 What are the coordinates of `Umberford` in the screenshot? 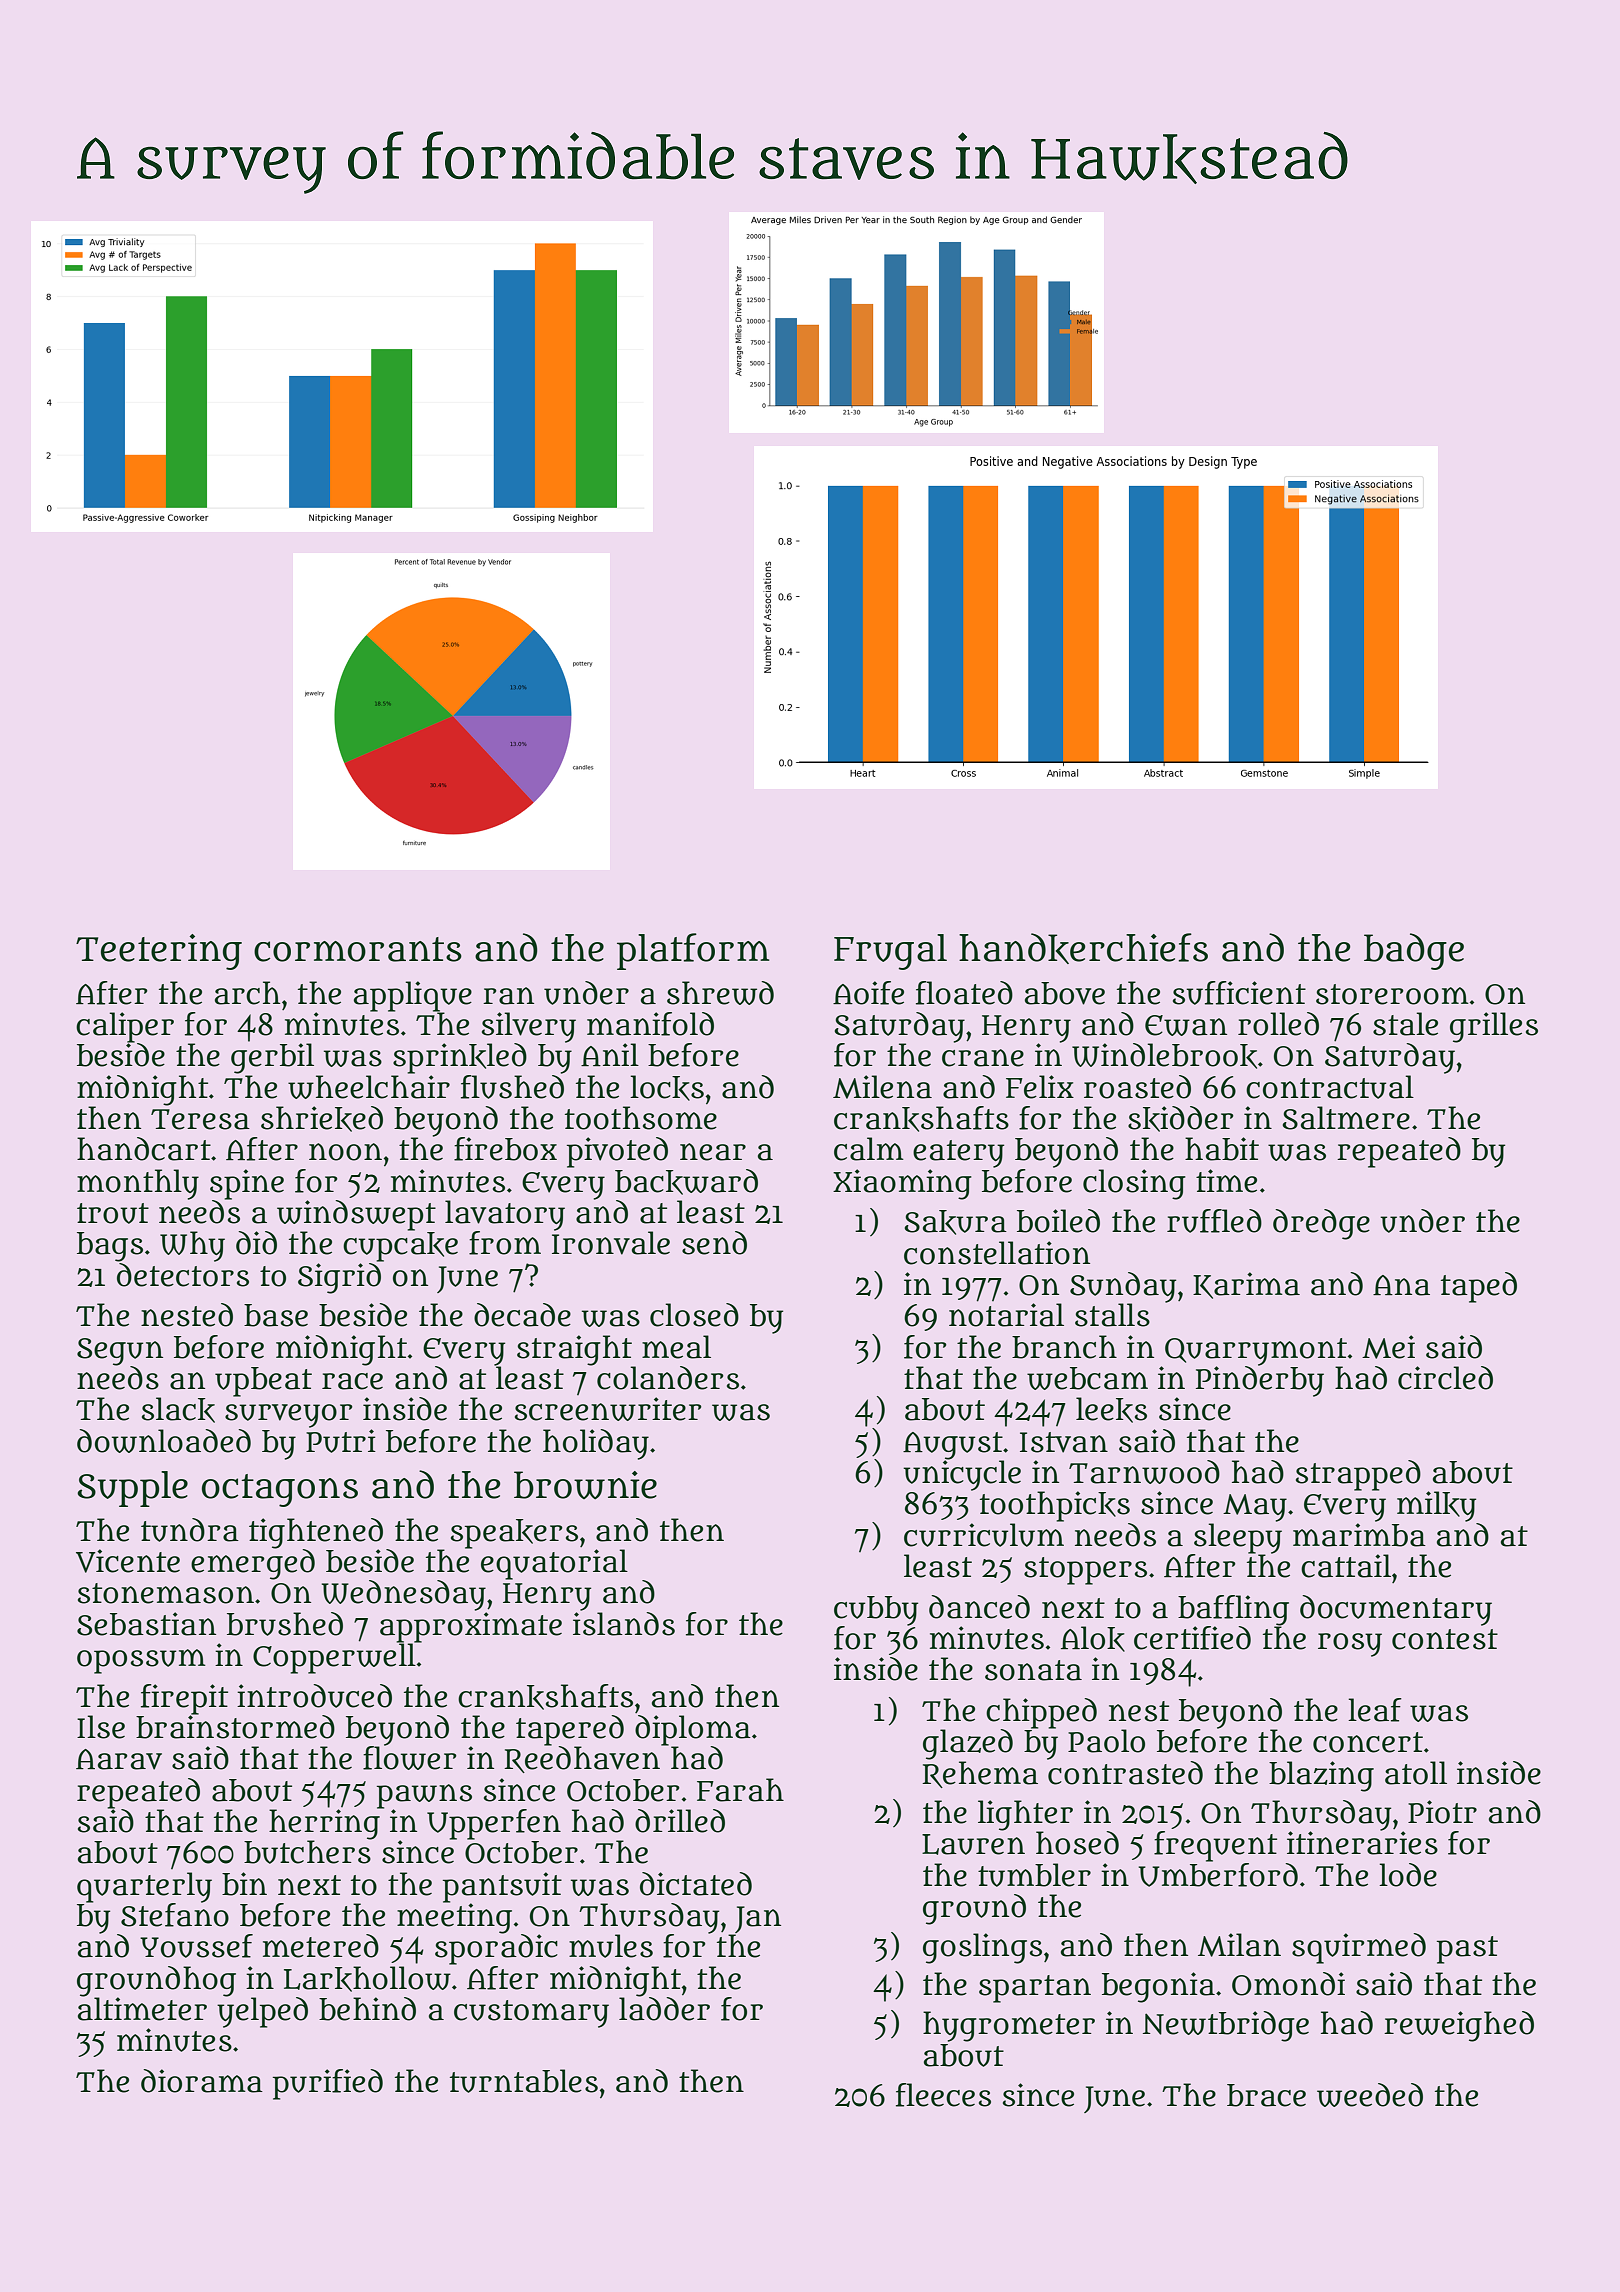 It's located at (1218, 1875).
